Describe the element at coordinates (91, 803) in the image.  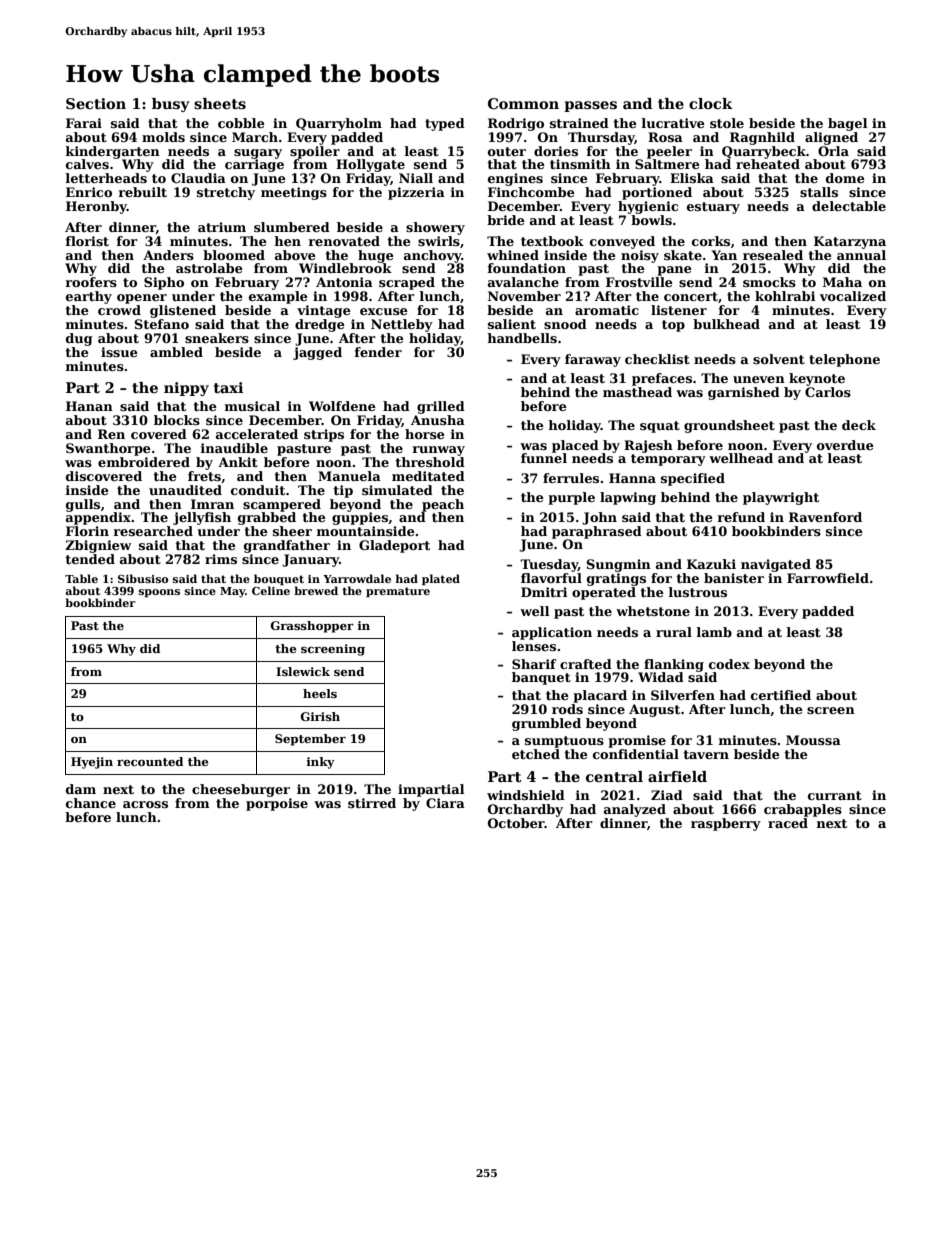
I see `chance` at that location.
